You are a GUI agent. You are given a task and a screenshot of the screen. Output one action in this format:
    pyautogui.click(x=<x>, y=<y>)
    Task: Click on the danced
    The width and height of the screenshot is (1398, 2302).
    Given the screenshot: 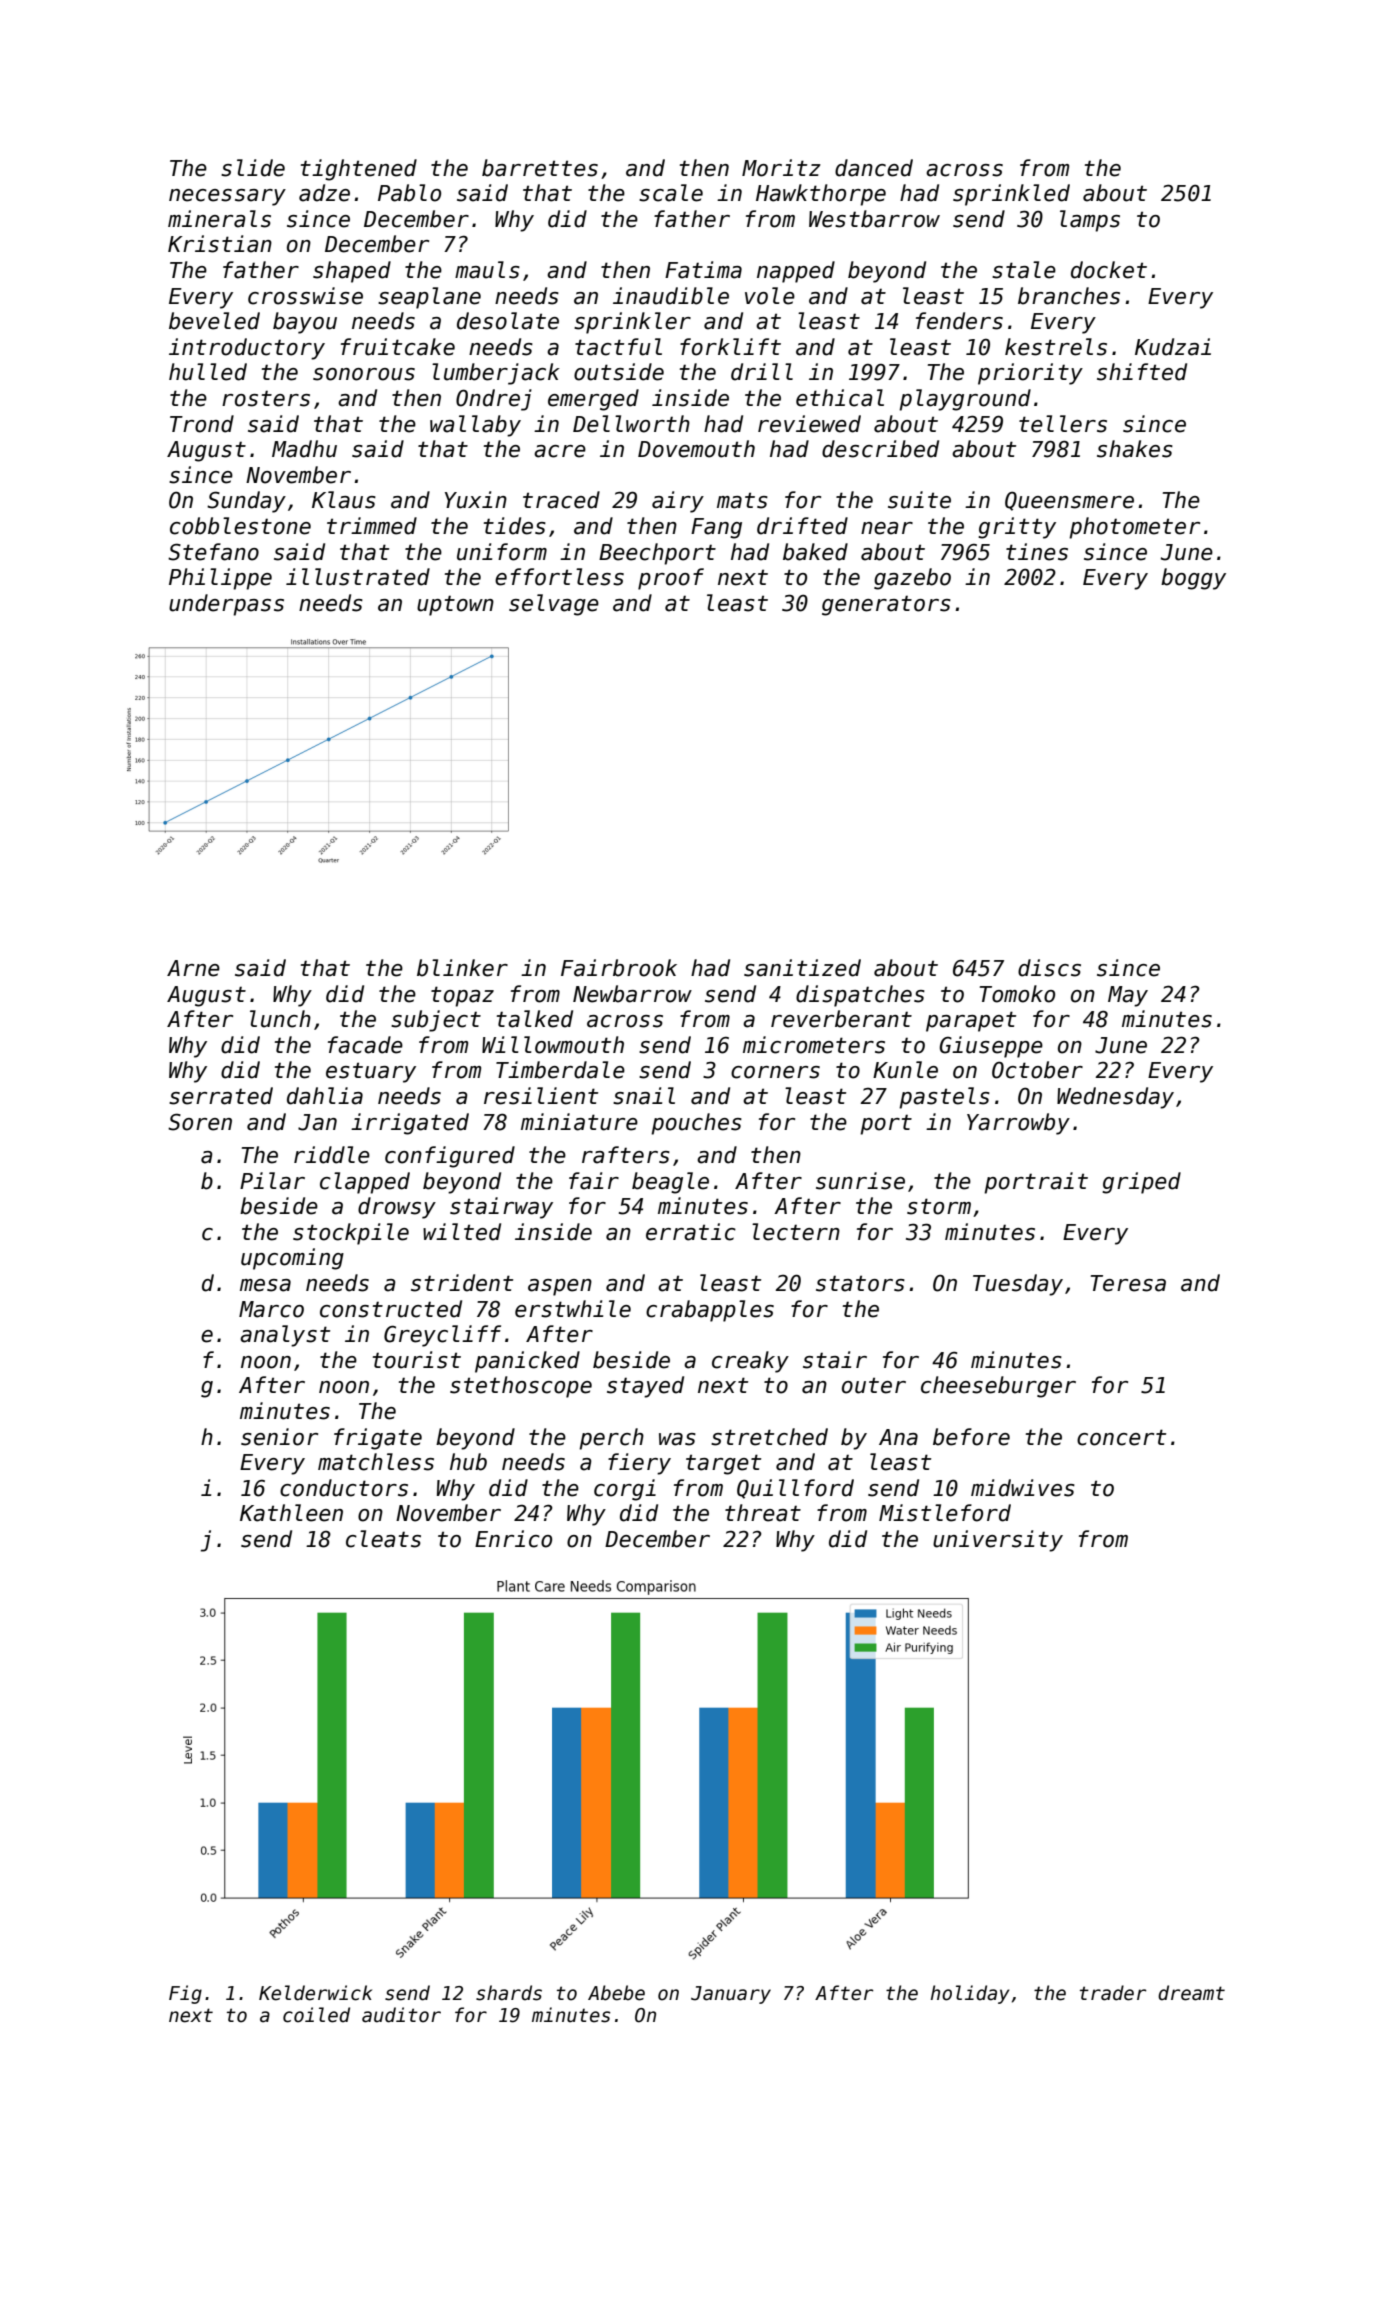 What is the action you would take?
    pyautogui.click(x=874, y=168)
